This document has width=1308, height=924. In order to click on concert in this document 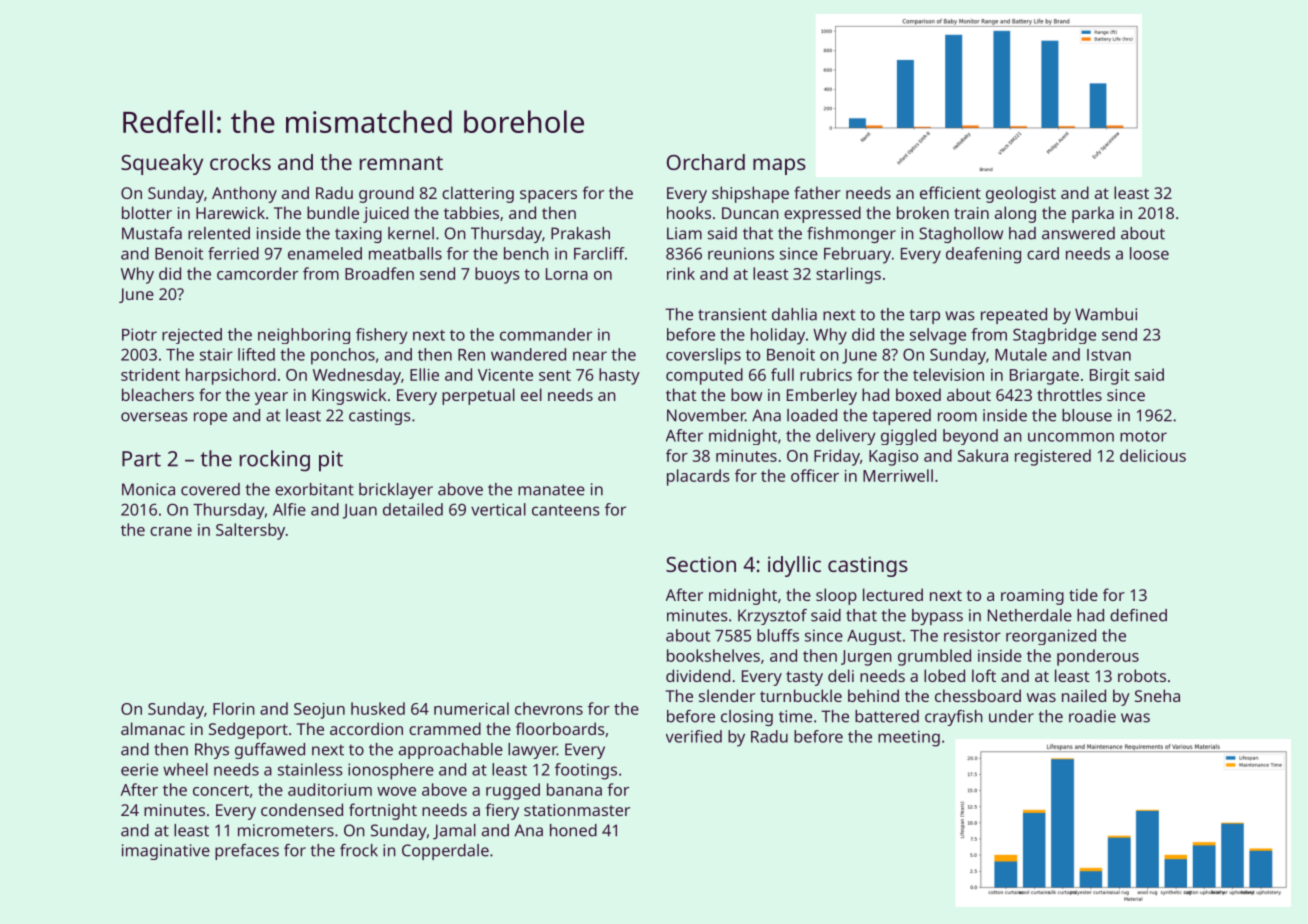, I will do `click(221, 790)`.
